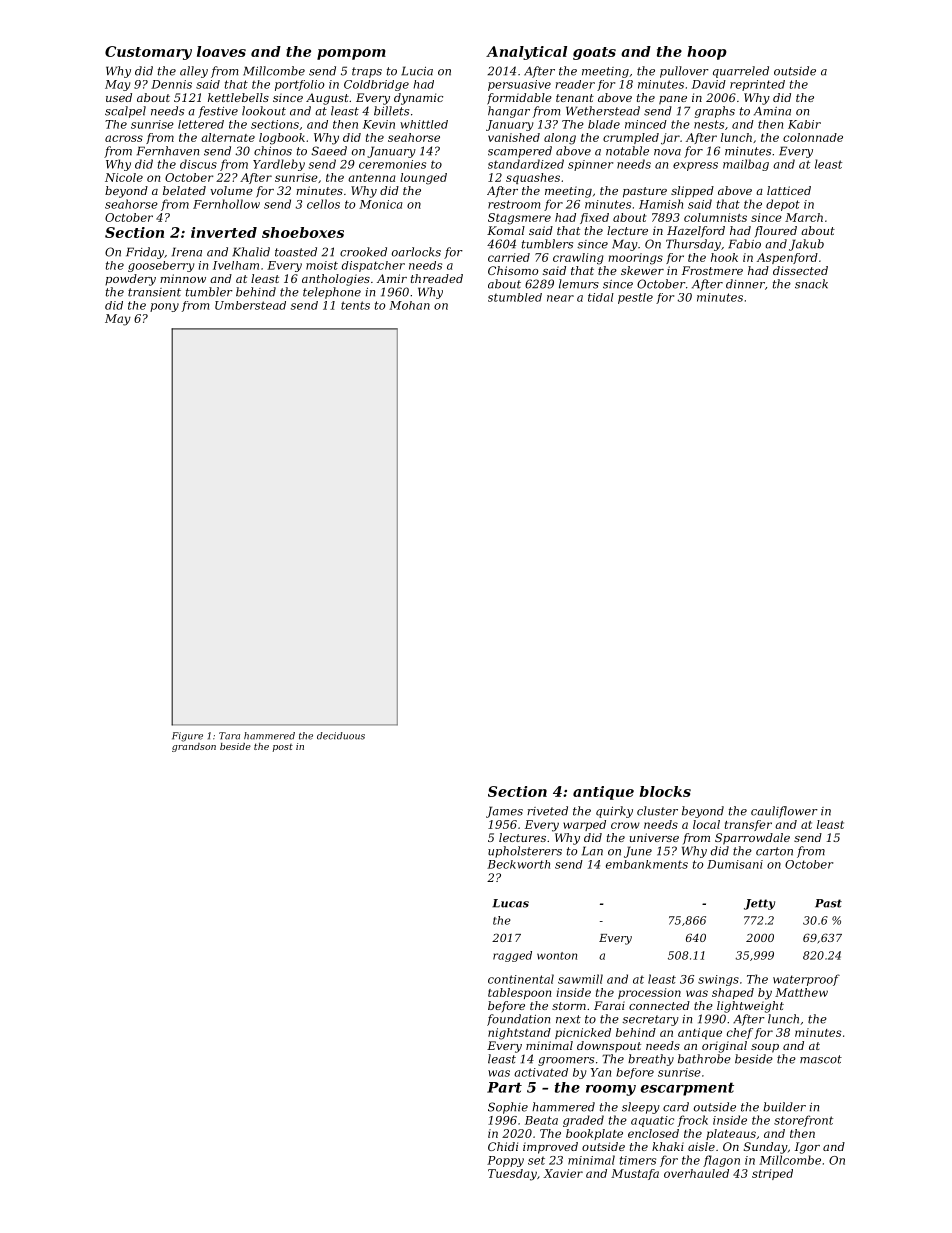  What do you see at coordinates (236, 265) in the screenshot?
I see `Ivelham` at bounding box center [236, 265].
